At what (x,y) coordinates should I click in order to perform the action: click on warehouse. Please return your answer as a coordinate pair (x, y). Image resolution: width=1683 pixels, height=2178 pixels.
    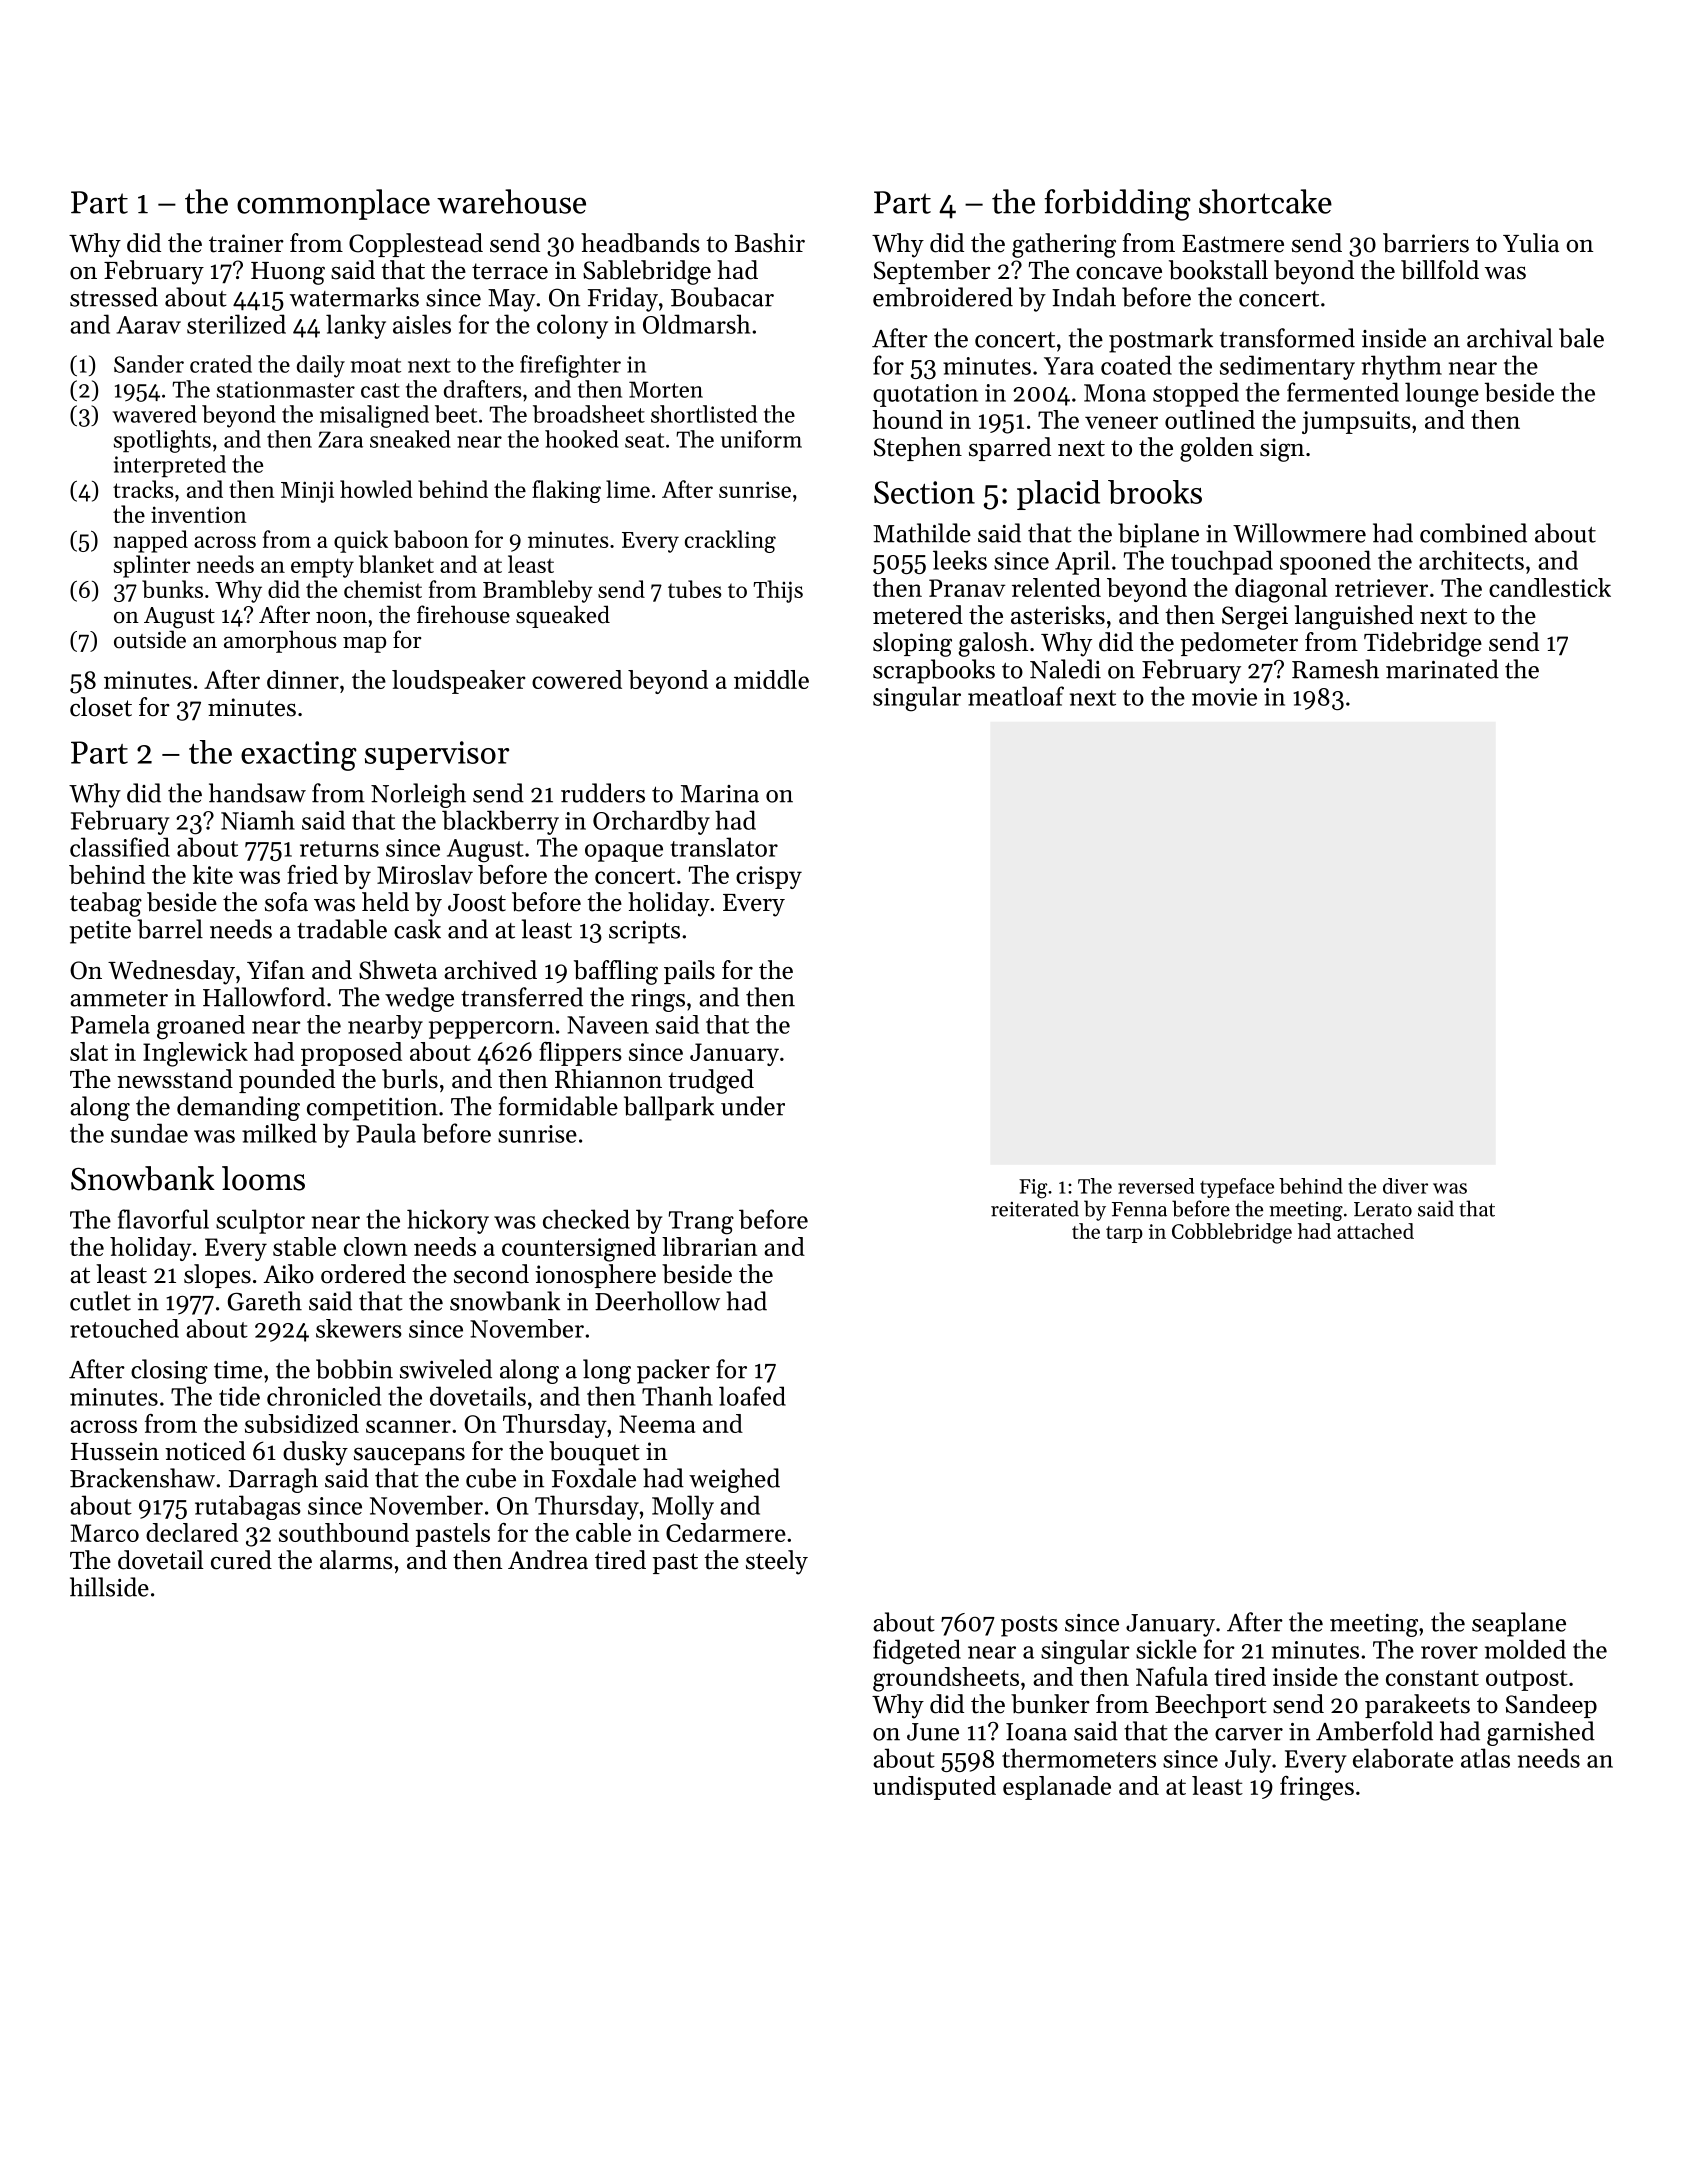
    Looking at the image, I should click on (511, 201).
